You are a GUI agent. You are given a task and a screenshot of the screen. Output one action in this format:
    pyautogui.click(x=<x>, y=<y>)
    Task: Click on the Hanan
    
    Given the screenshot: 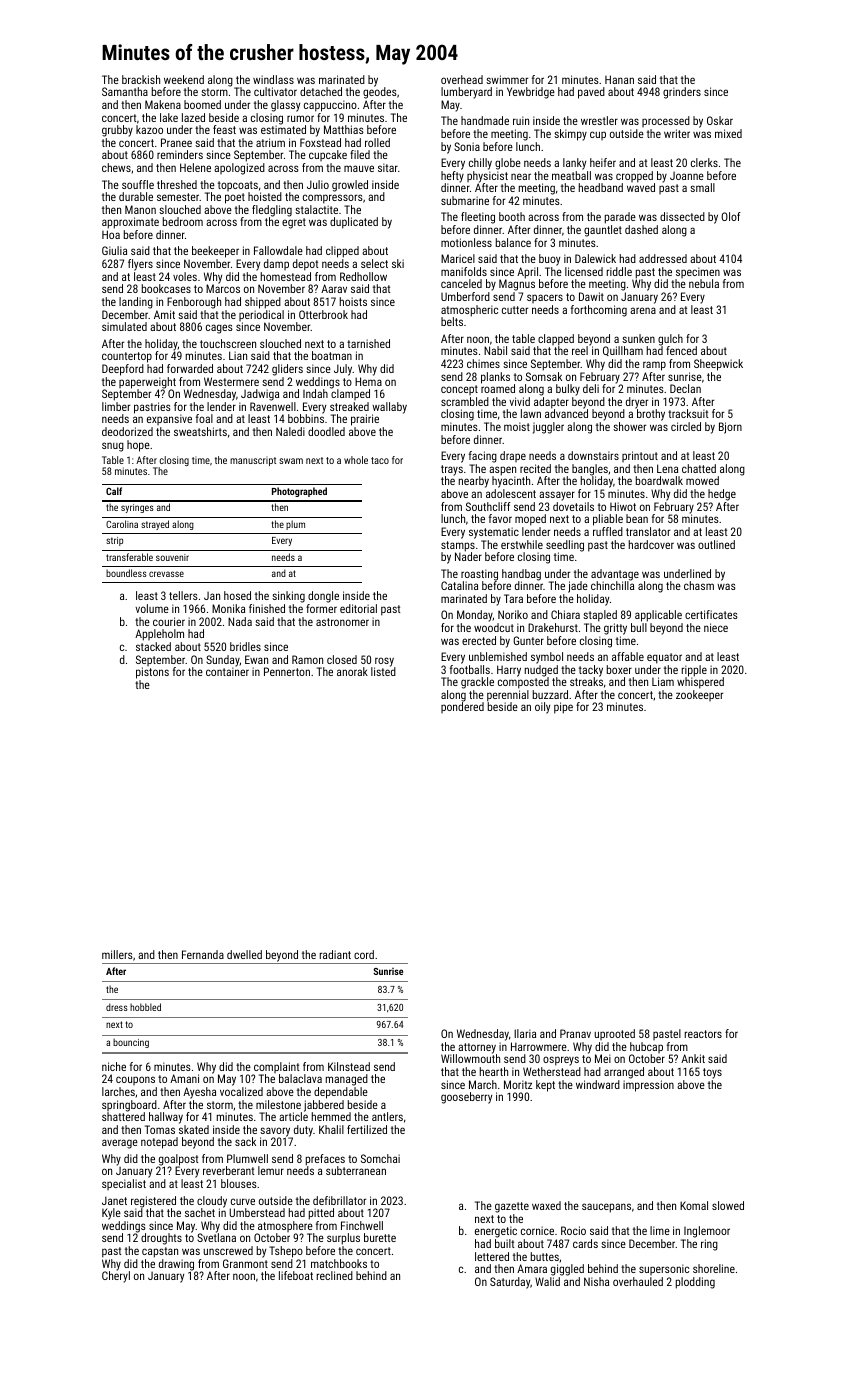 What is the action you would take?
    pyautogui.click(x=619, y=79)
